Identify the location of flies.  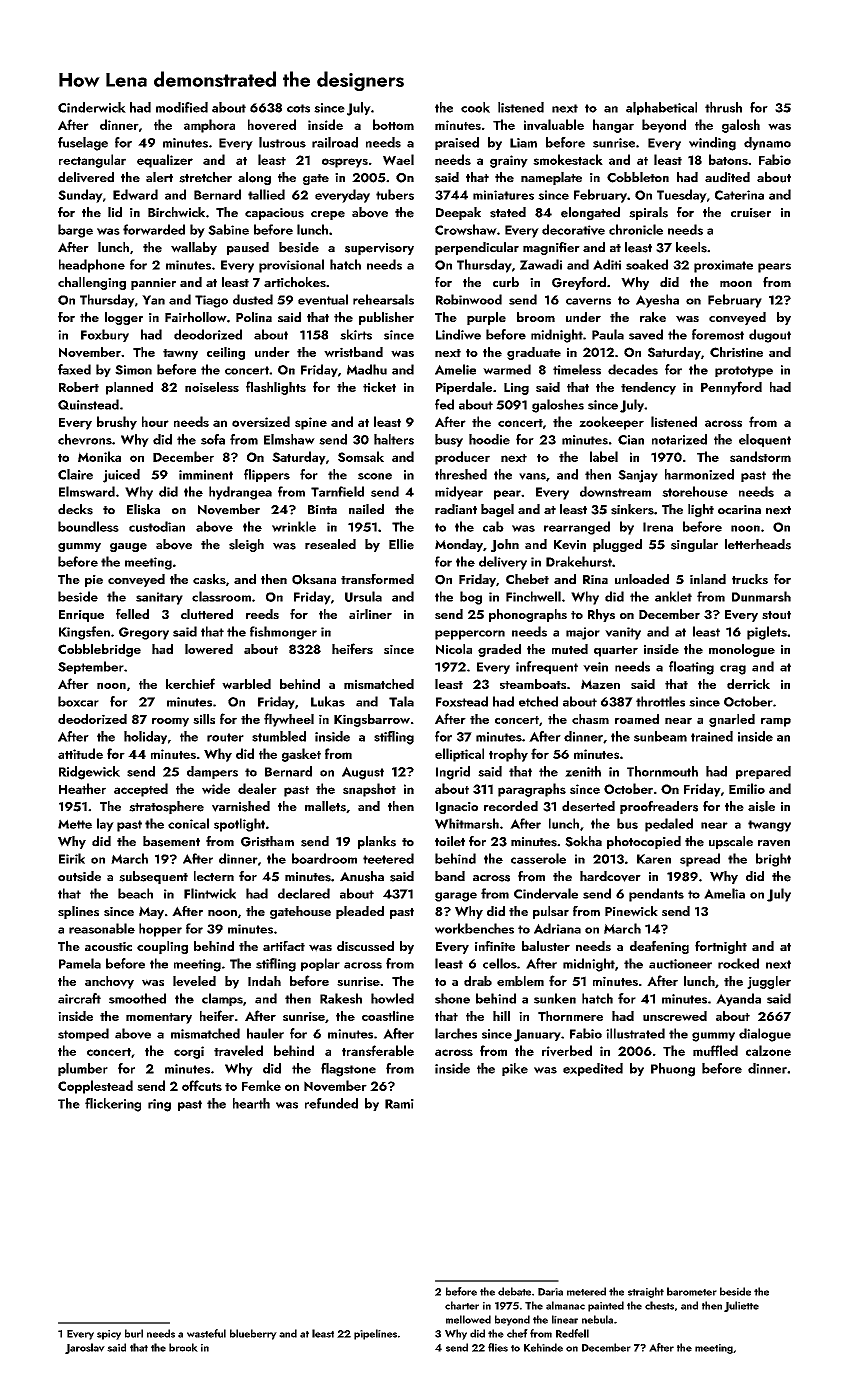
(498, 1347).
